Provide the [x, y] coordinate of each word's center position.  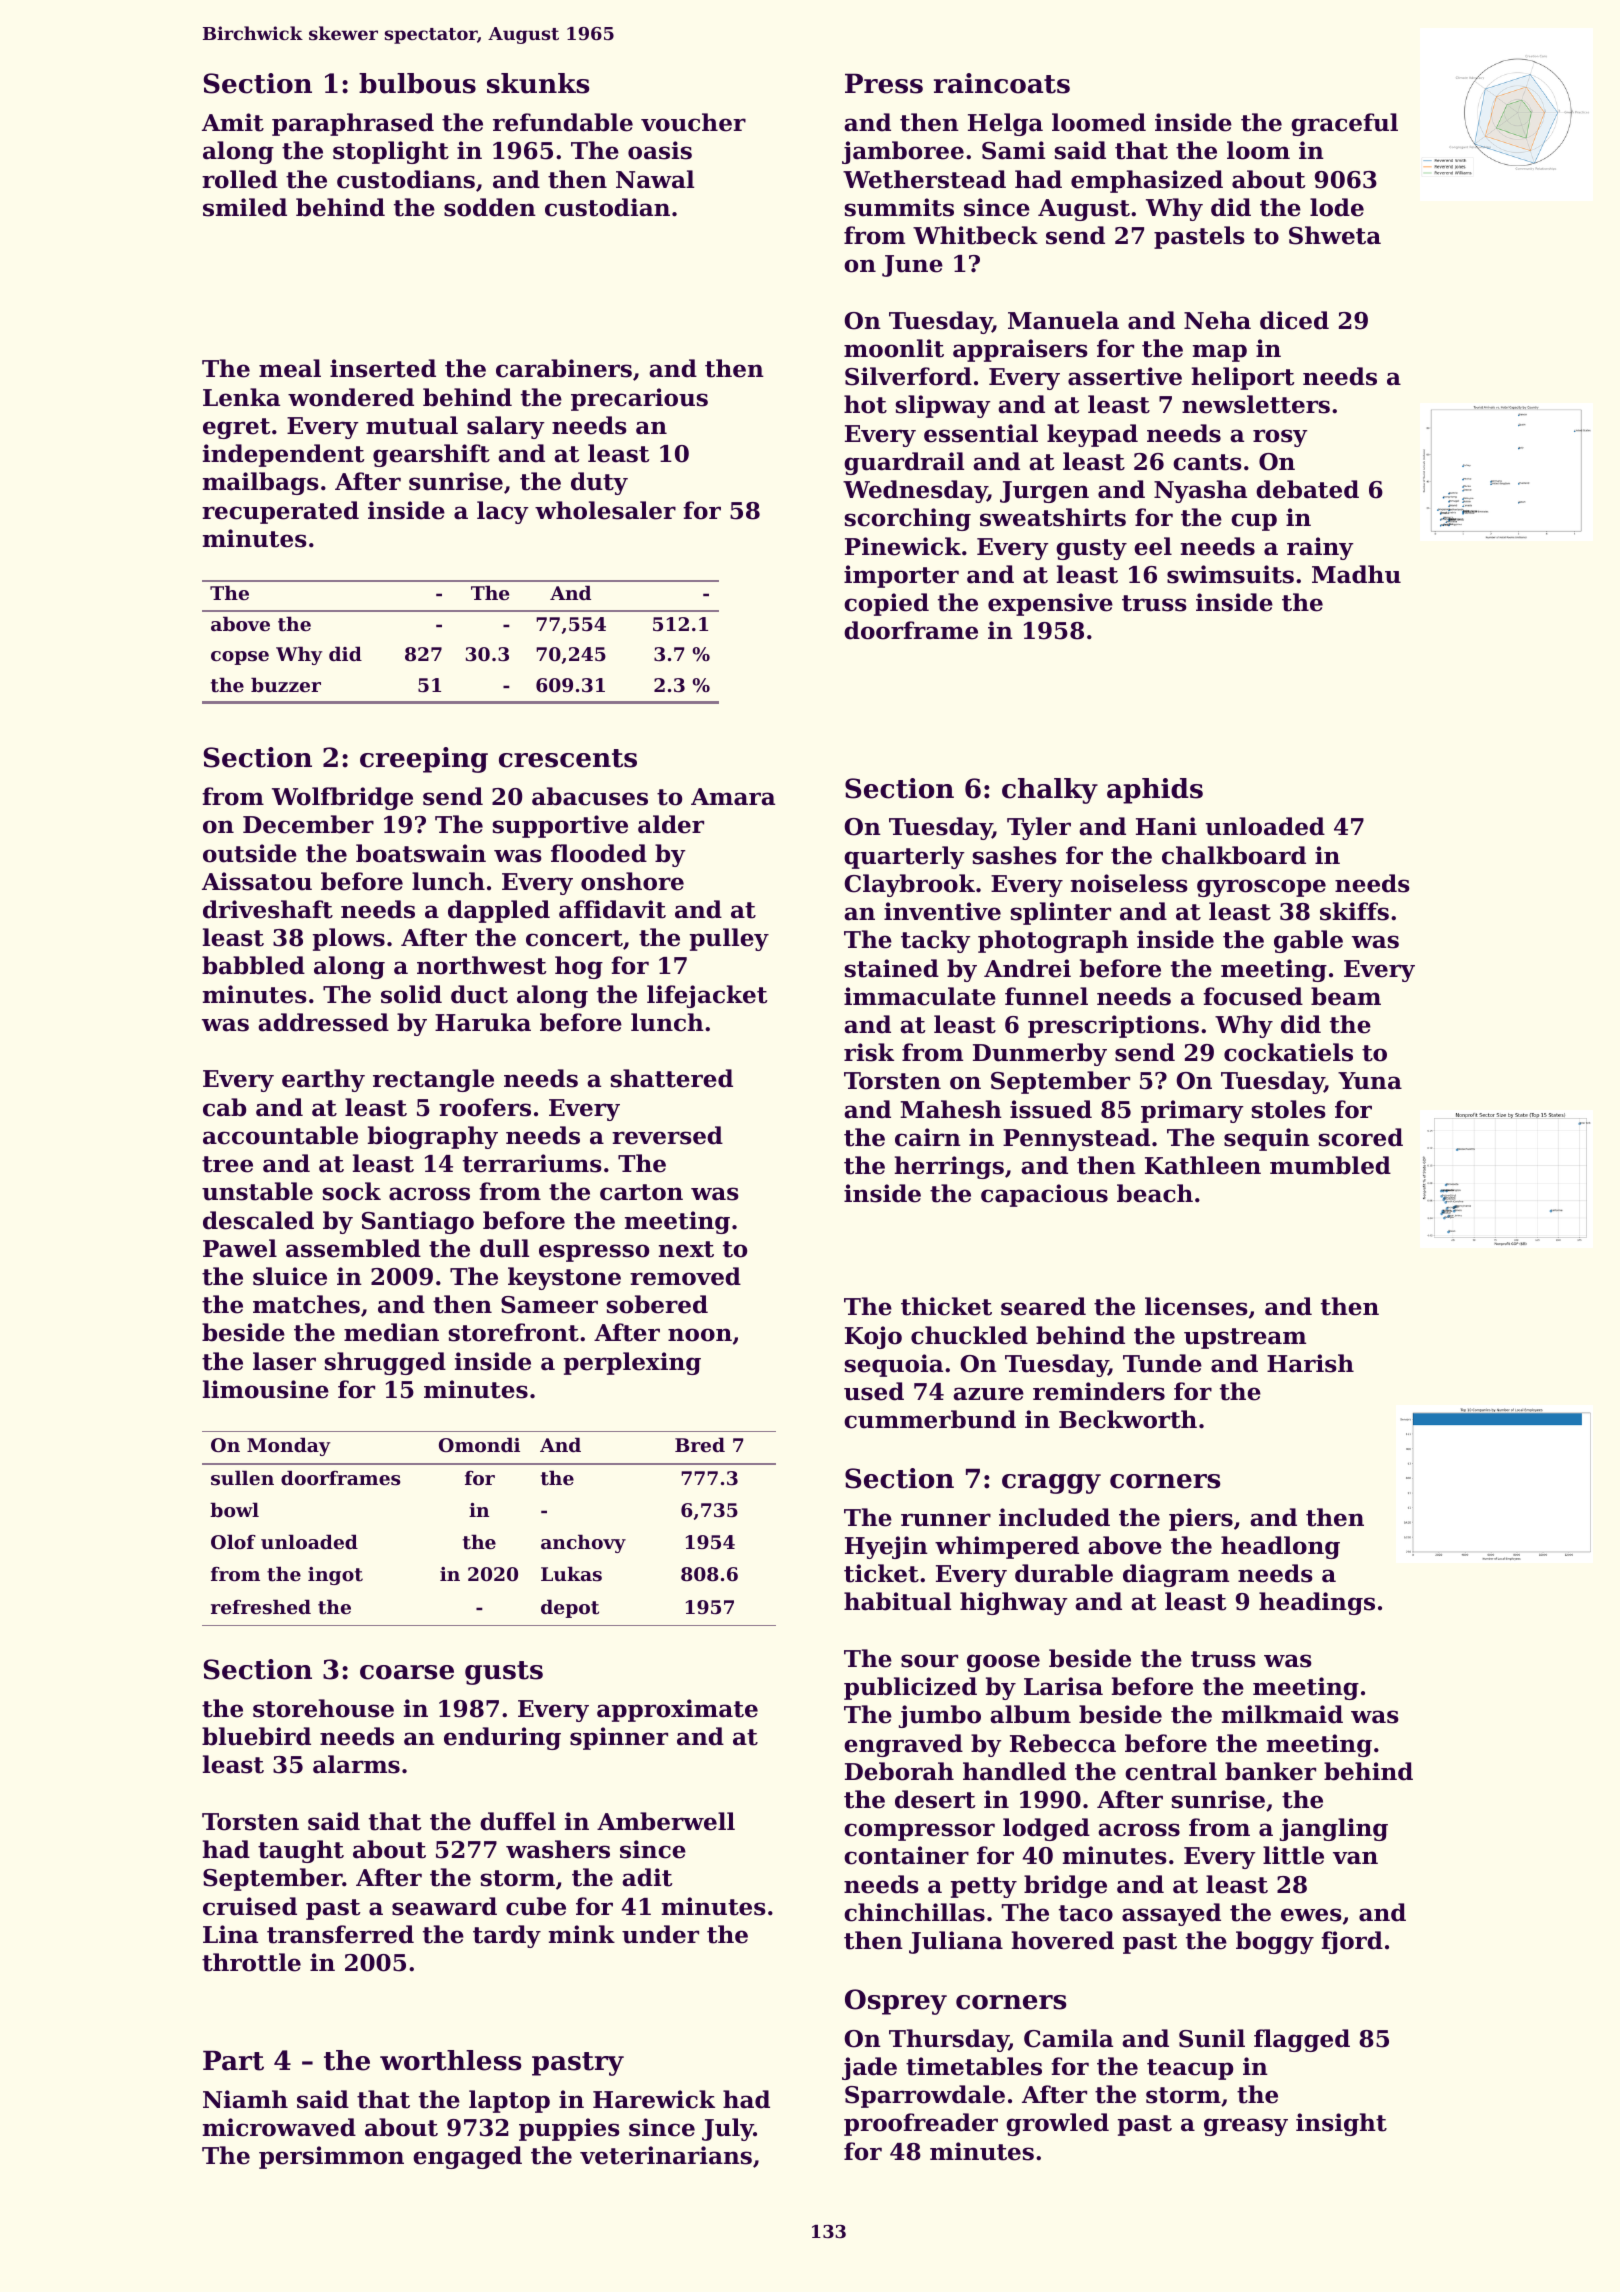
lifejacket [707, 996]
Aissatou [257, 881]
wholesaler [605, 510]
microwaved [279, 2127]
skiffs [1354, 911]
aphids [1155, 791]
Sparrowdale [925, 2096]
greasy [1246, 2127]
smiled [245, 207]
